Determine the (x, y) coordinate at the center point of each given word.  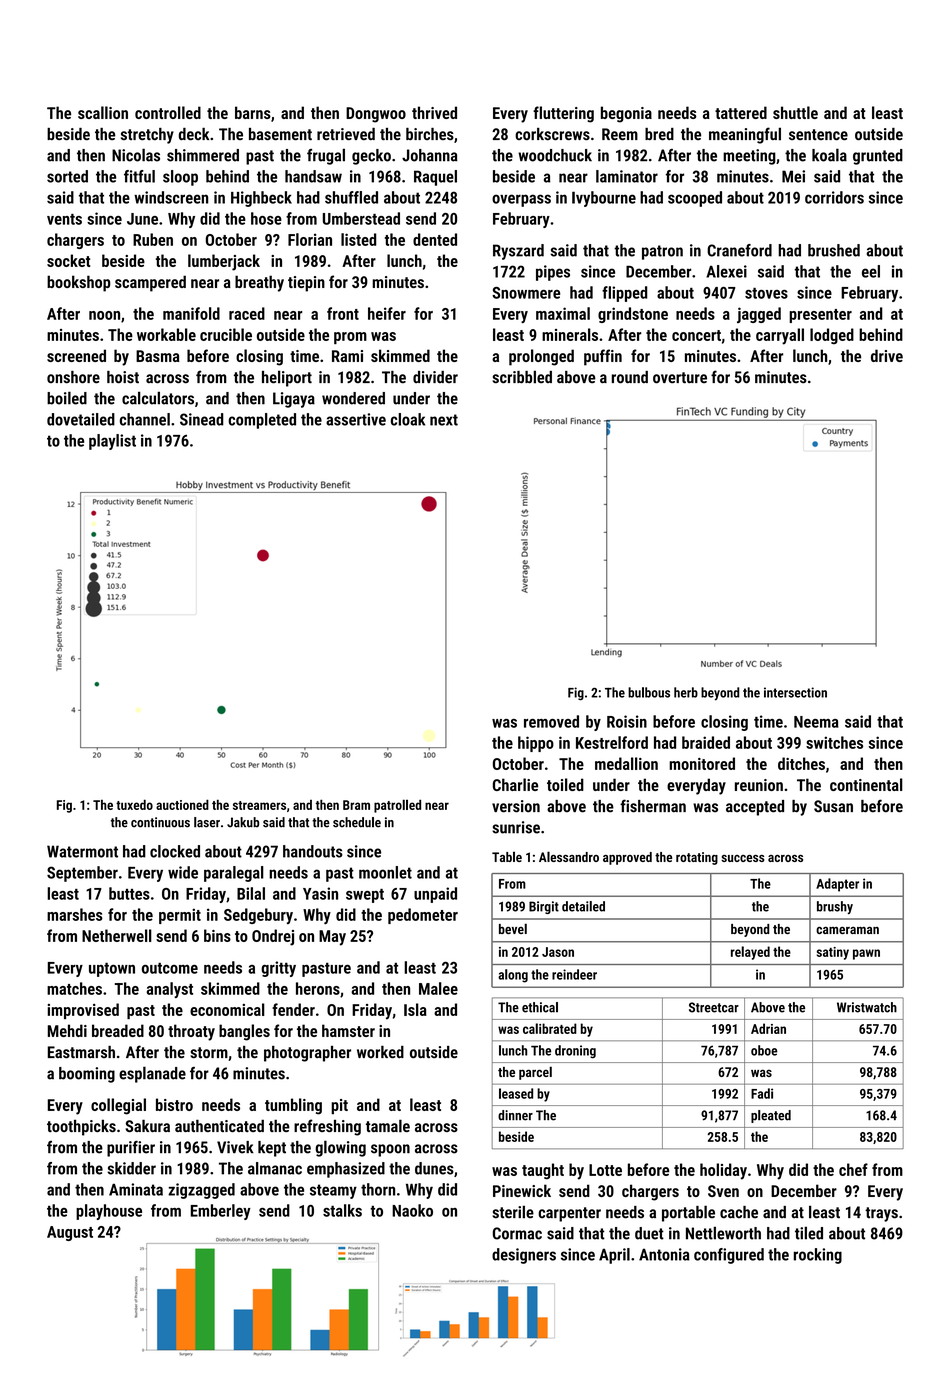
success (743, 858)
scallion (103, 112)
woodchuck (555, 155)
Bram (356, 805)
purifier (131, 1148)
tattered (741, 112)
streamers (259, 805)
